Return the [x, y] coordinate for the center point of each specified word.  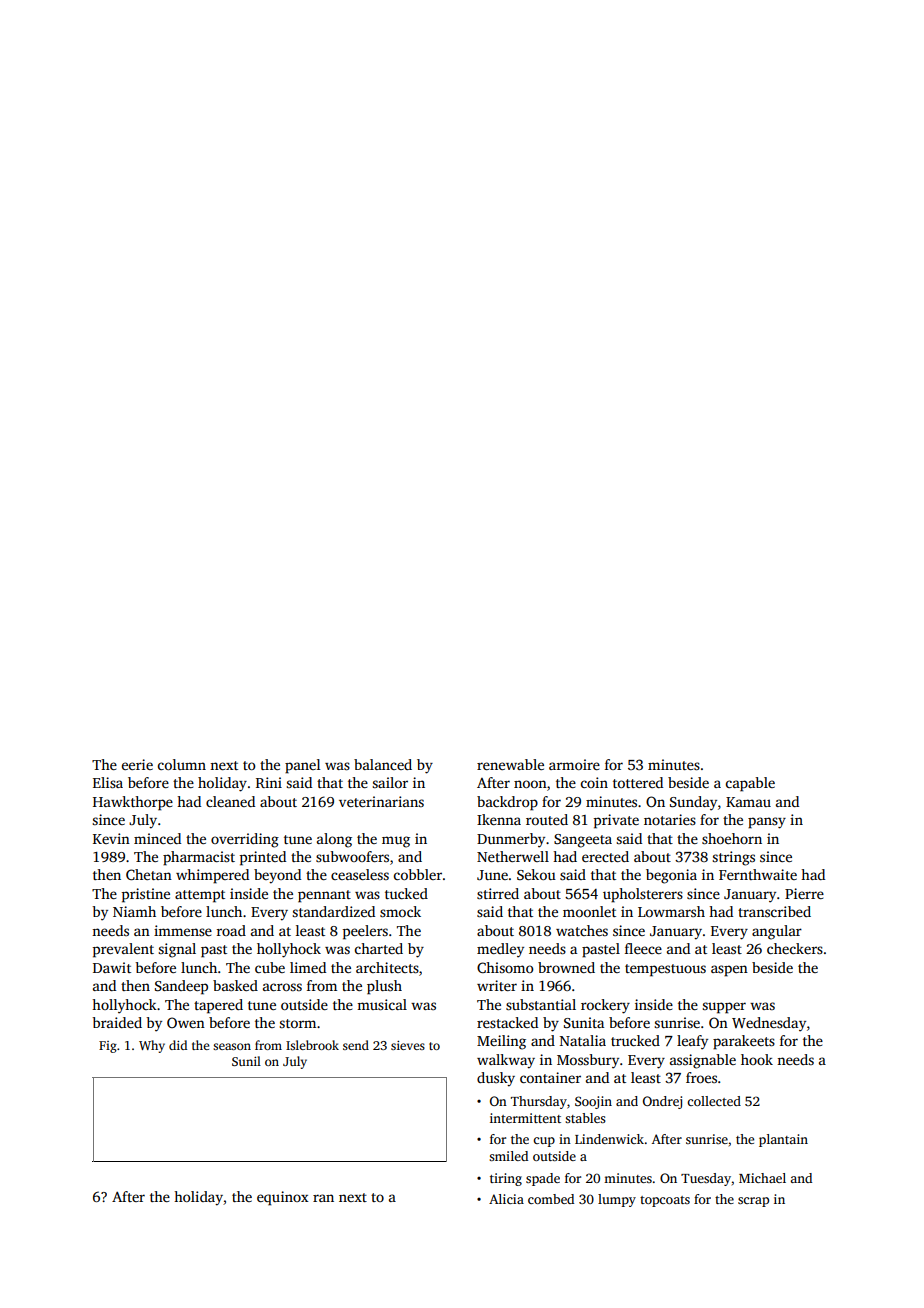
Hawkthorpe [133, 803]
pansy [767, 823]
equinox [283, 1198]
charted [379, 948]
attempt [200, 896]
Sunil [246, 1061]
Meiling [501, 1042]
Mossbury [588, 1061]
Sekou [536, 874]
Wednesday [769, 1024]
